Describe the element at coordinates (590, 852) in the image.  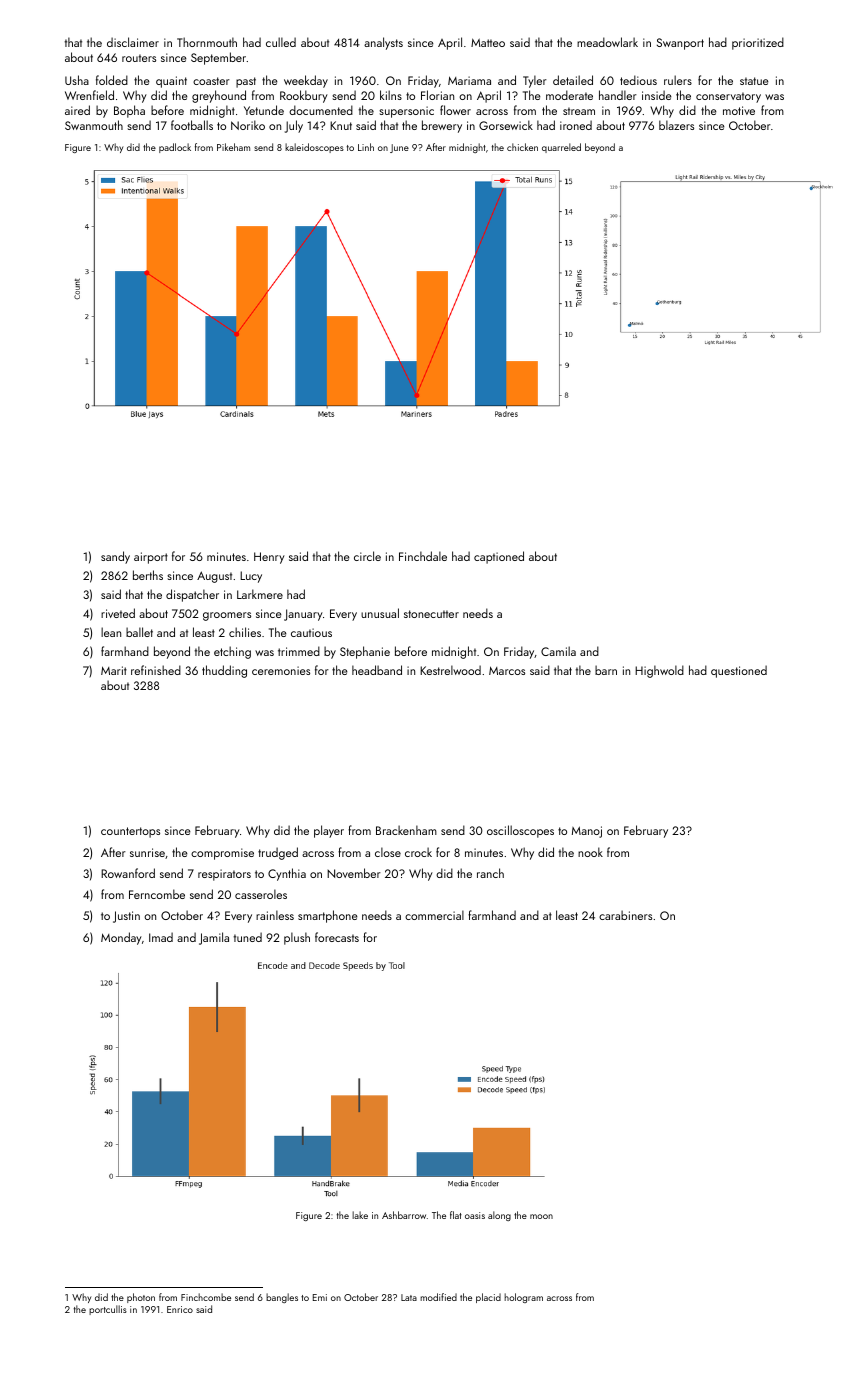
I see `nook` at that location.
